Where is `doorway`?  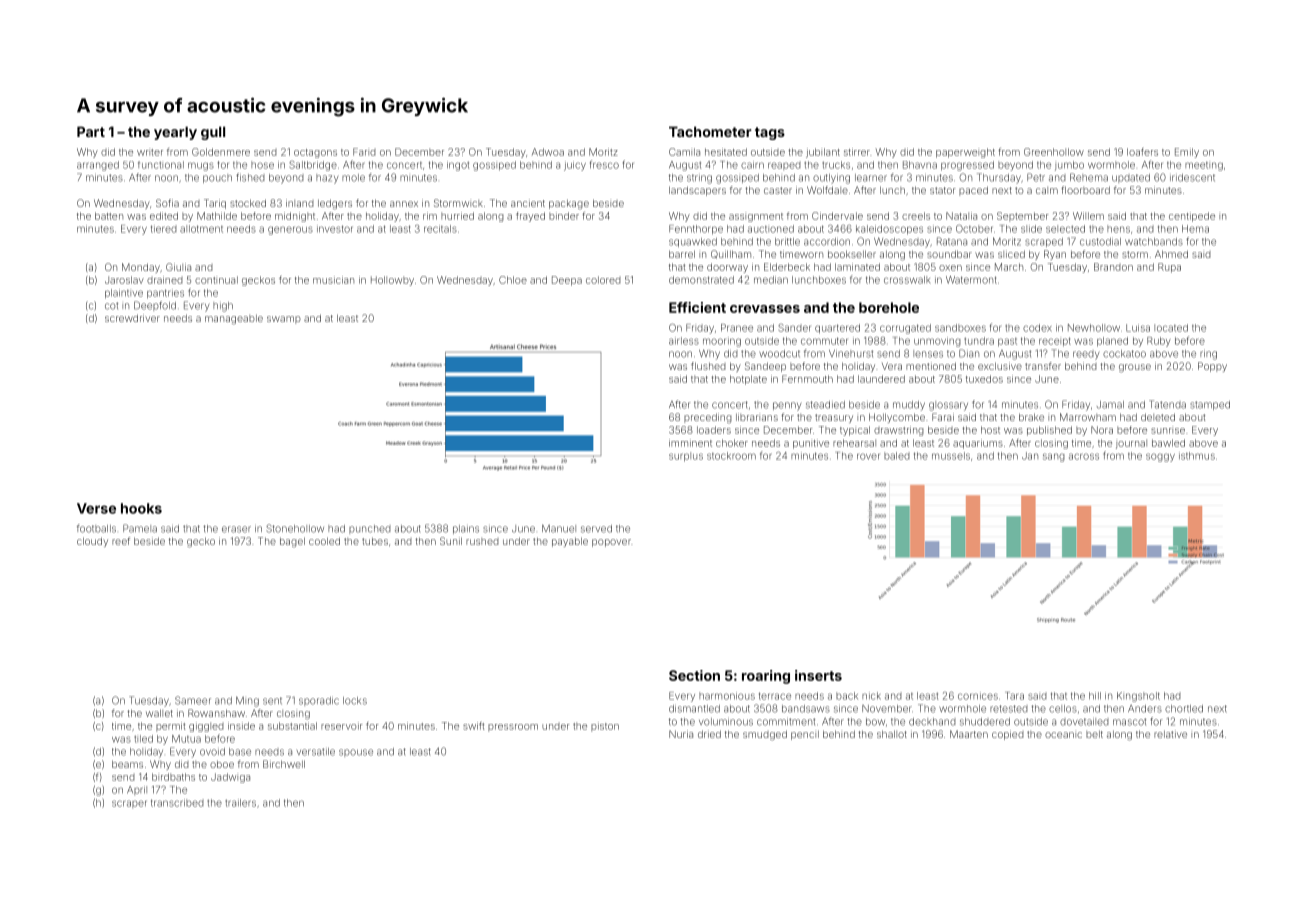 doorway is located at coordinates (727, 268).
